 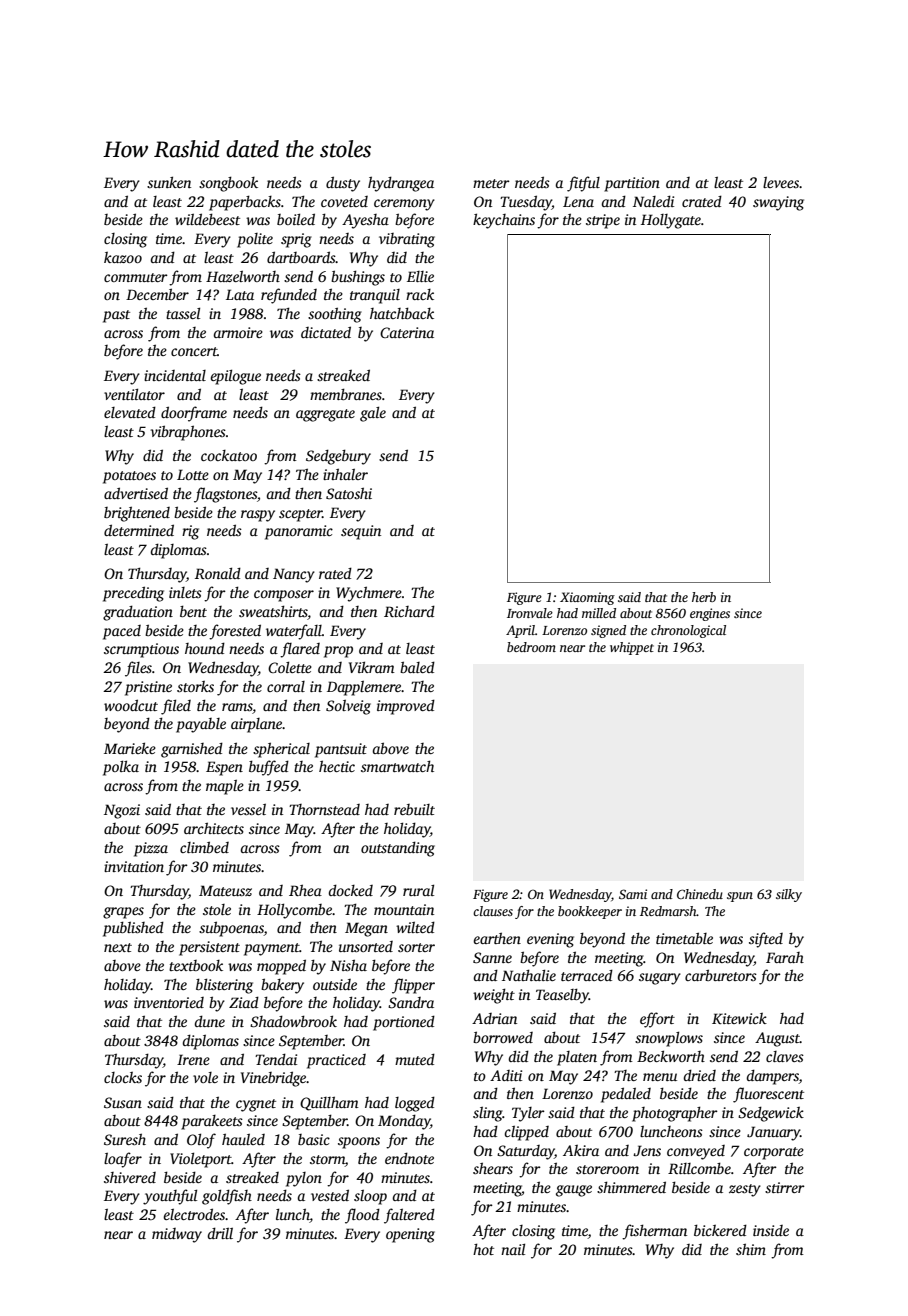 What do you see at coordinates (493, 911) in the screenshot?
I see `clauses` at bounding box center [493, 911].
